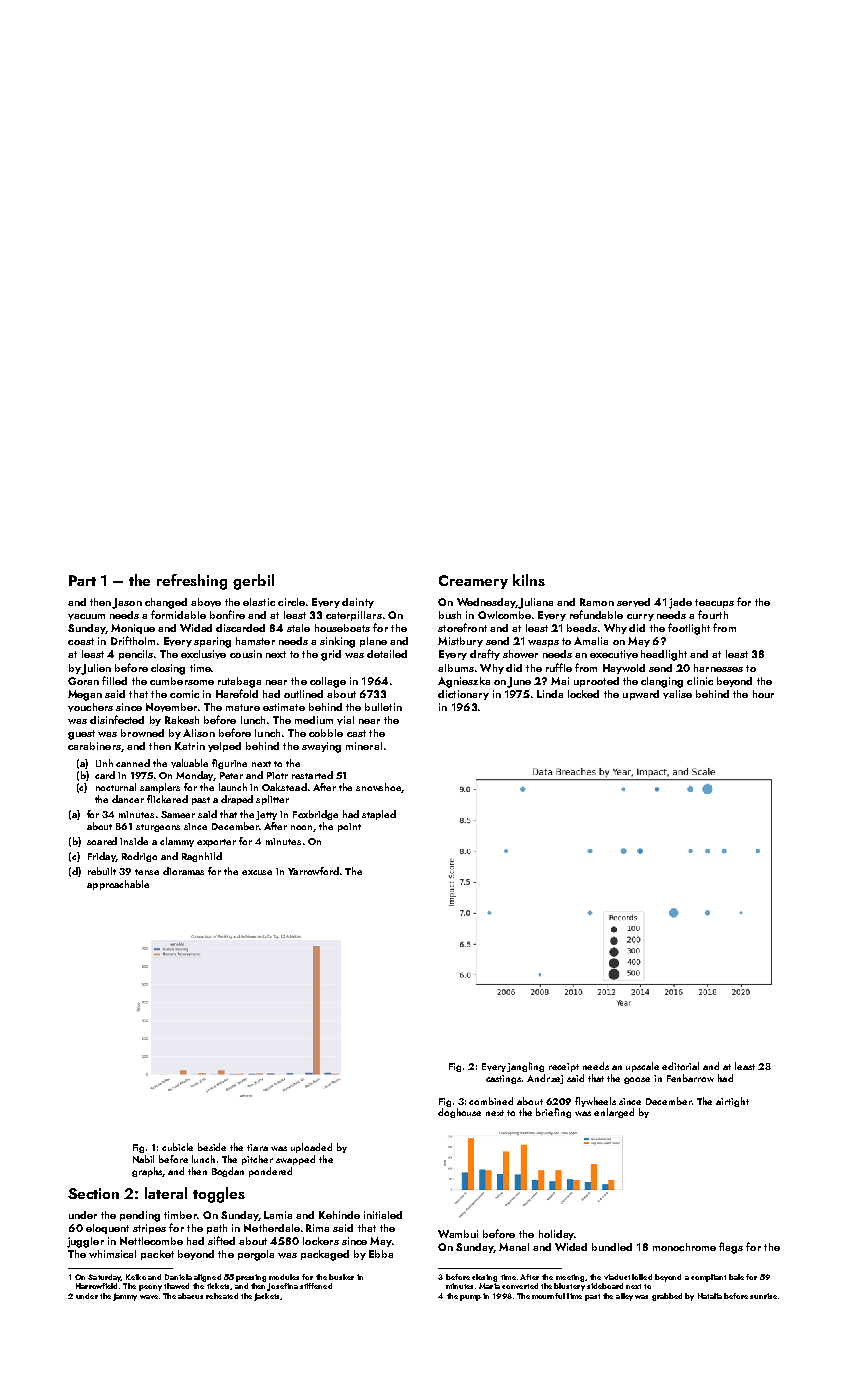 Image resolution: width=849 pixels, height=1400 pixels. What do you see at coordinates (680, 603) in the page?
I see `jade` at bounding box center [680, 603].
